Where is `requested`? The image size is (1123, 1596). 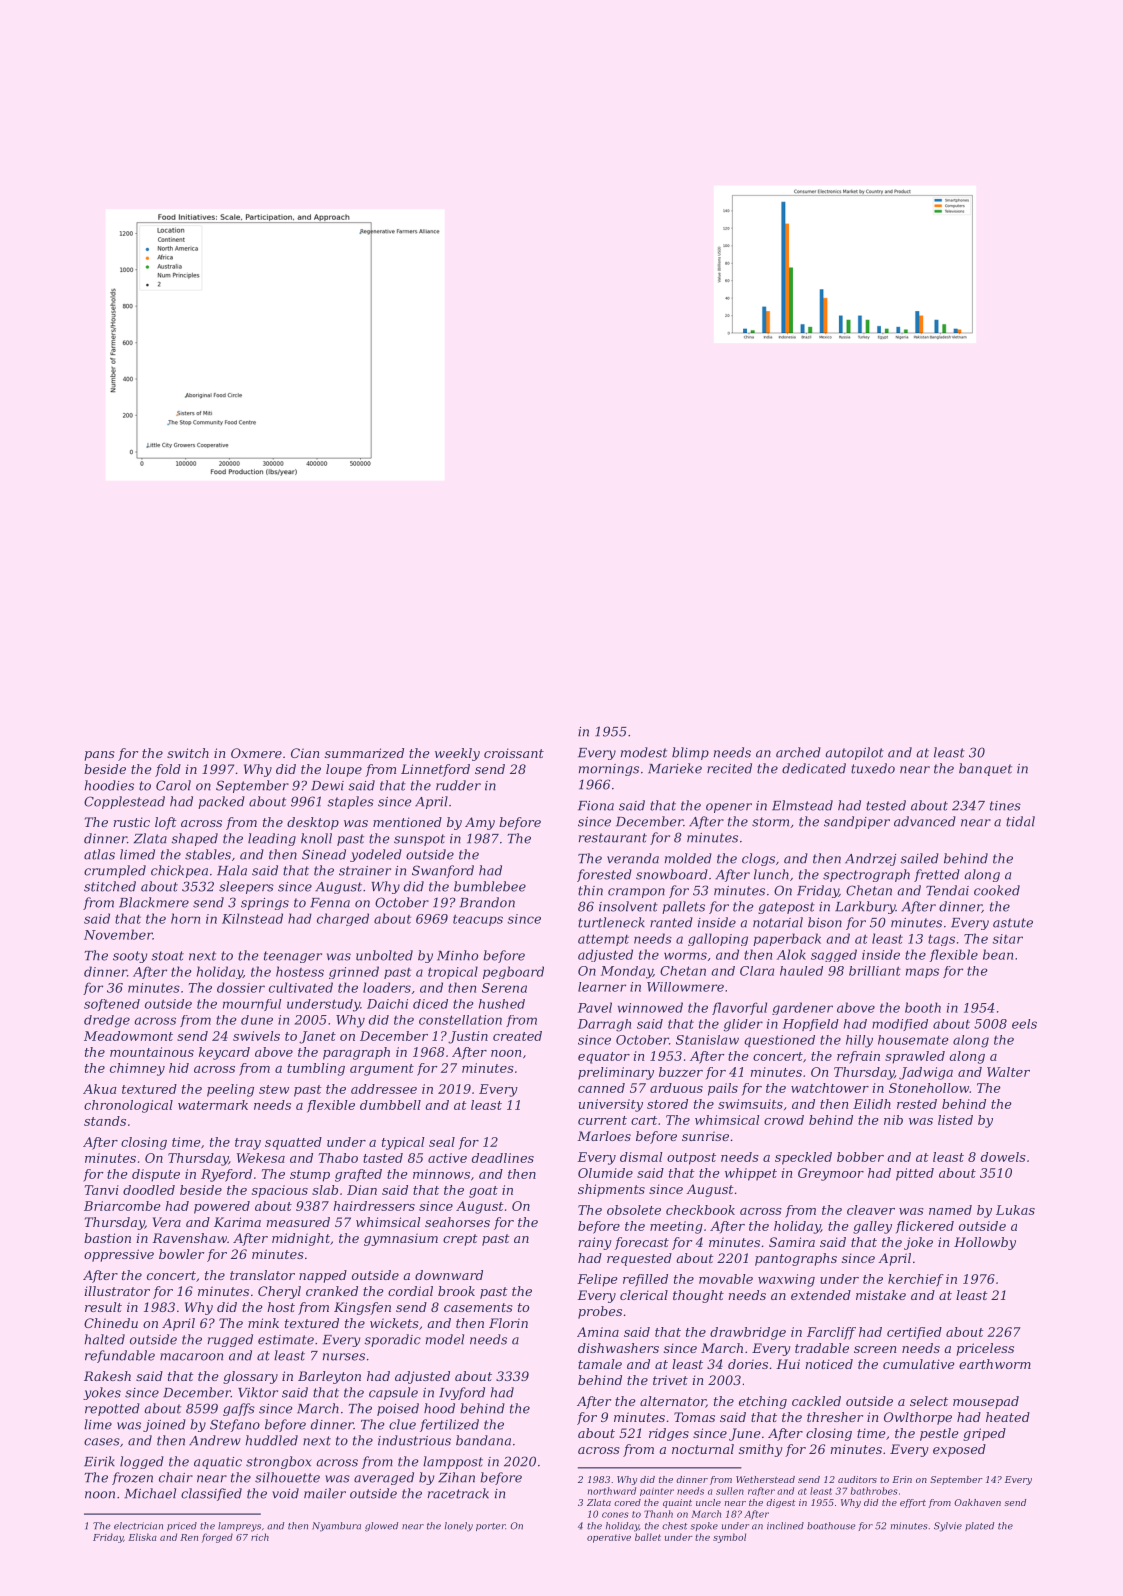 requested is located at coordinates (639, 1259).
